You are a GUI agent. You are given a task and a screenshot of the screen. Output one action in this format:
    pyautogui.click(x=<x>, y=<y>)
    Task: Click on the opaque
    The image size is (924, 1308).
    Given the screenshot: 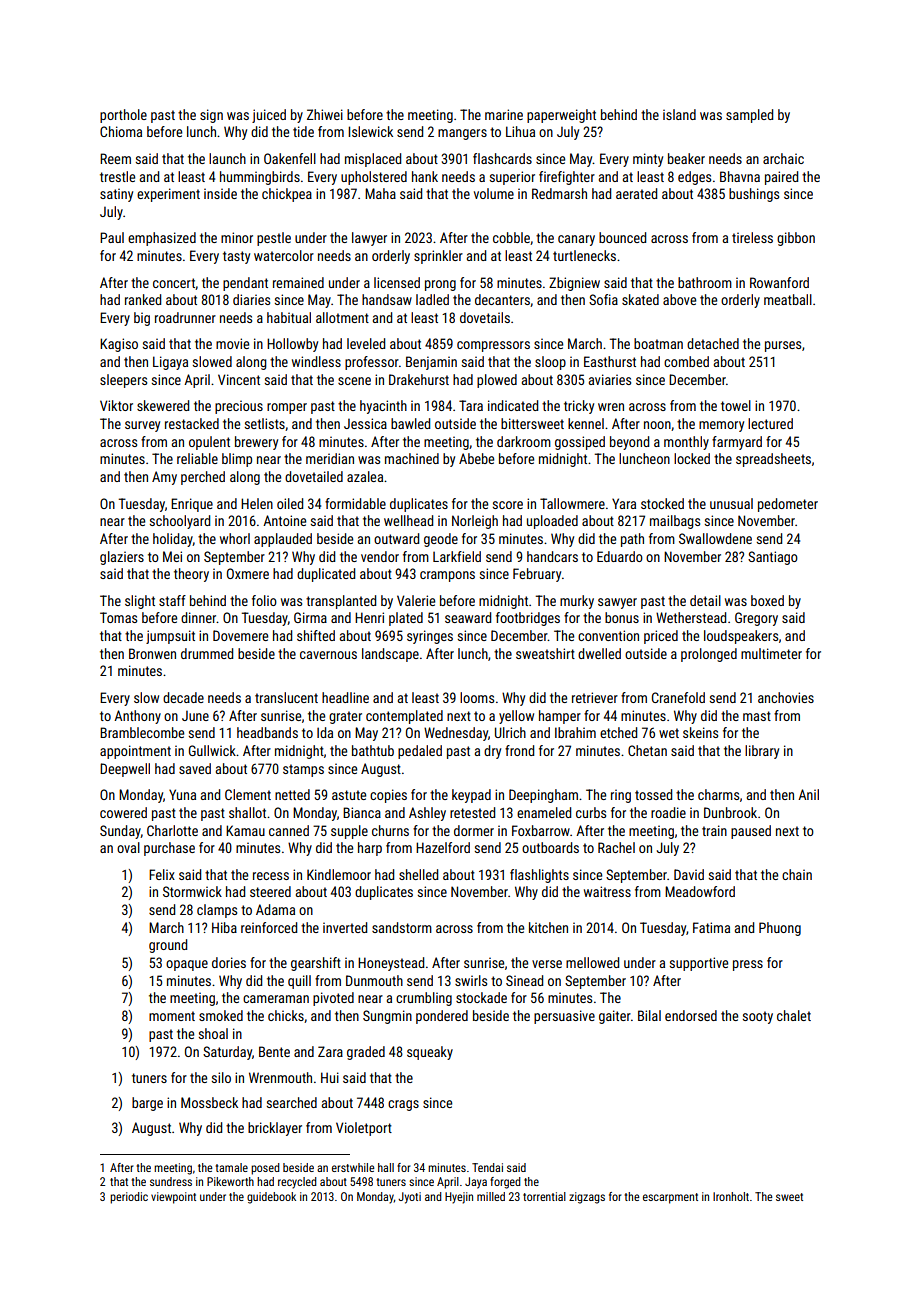 What is the action you would take?
    pyautogui.click(x=187, y=965)
